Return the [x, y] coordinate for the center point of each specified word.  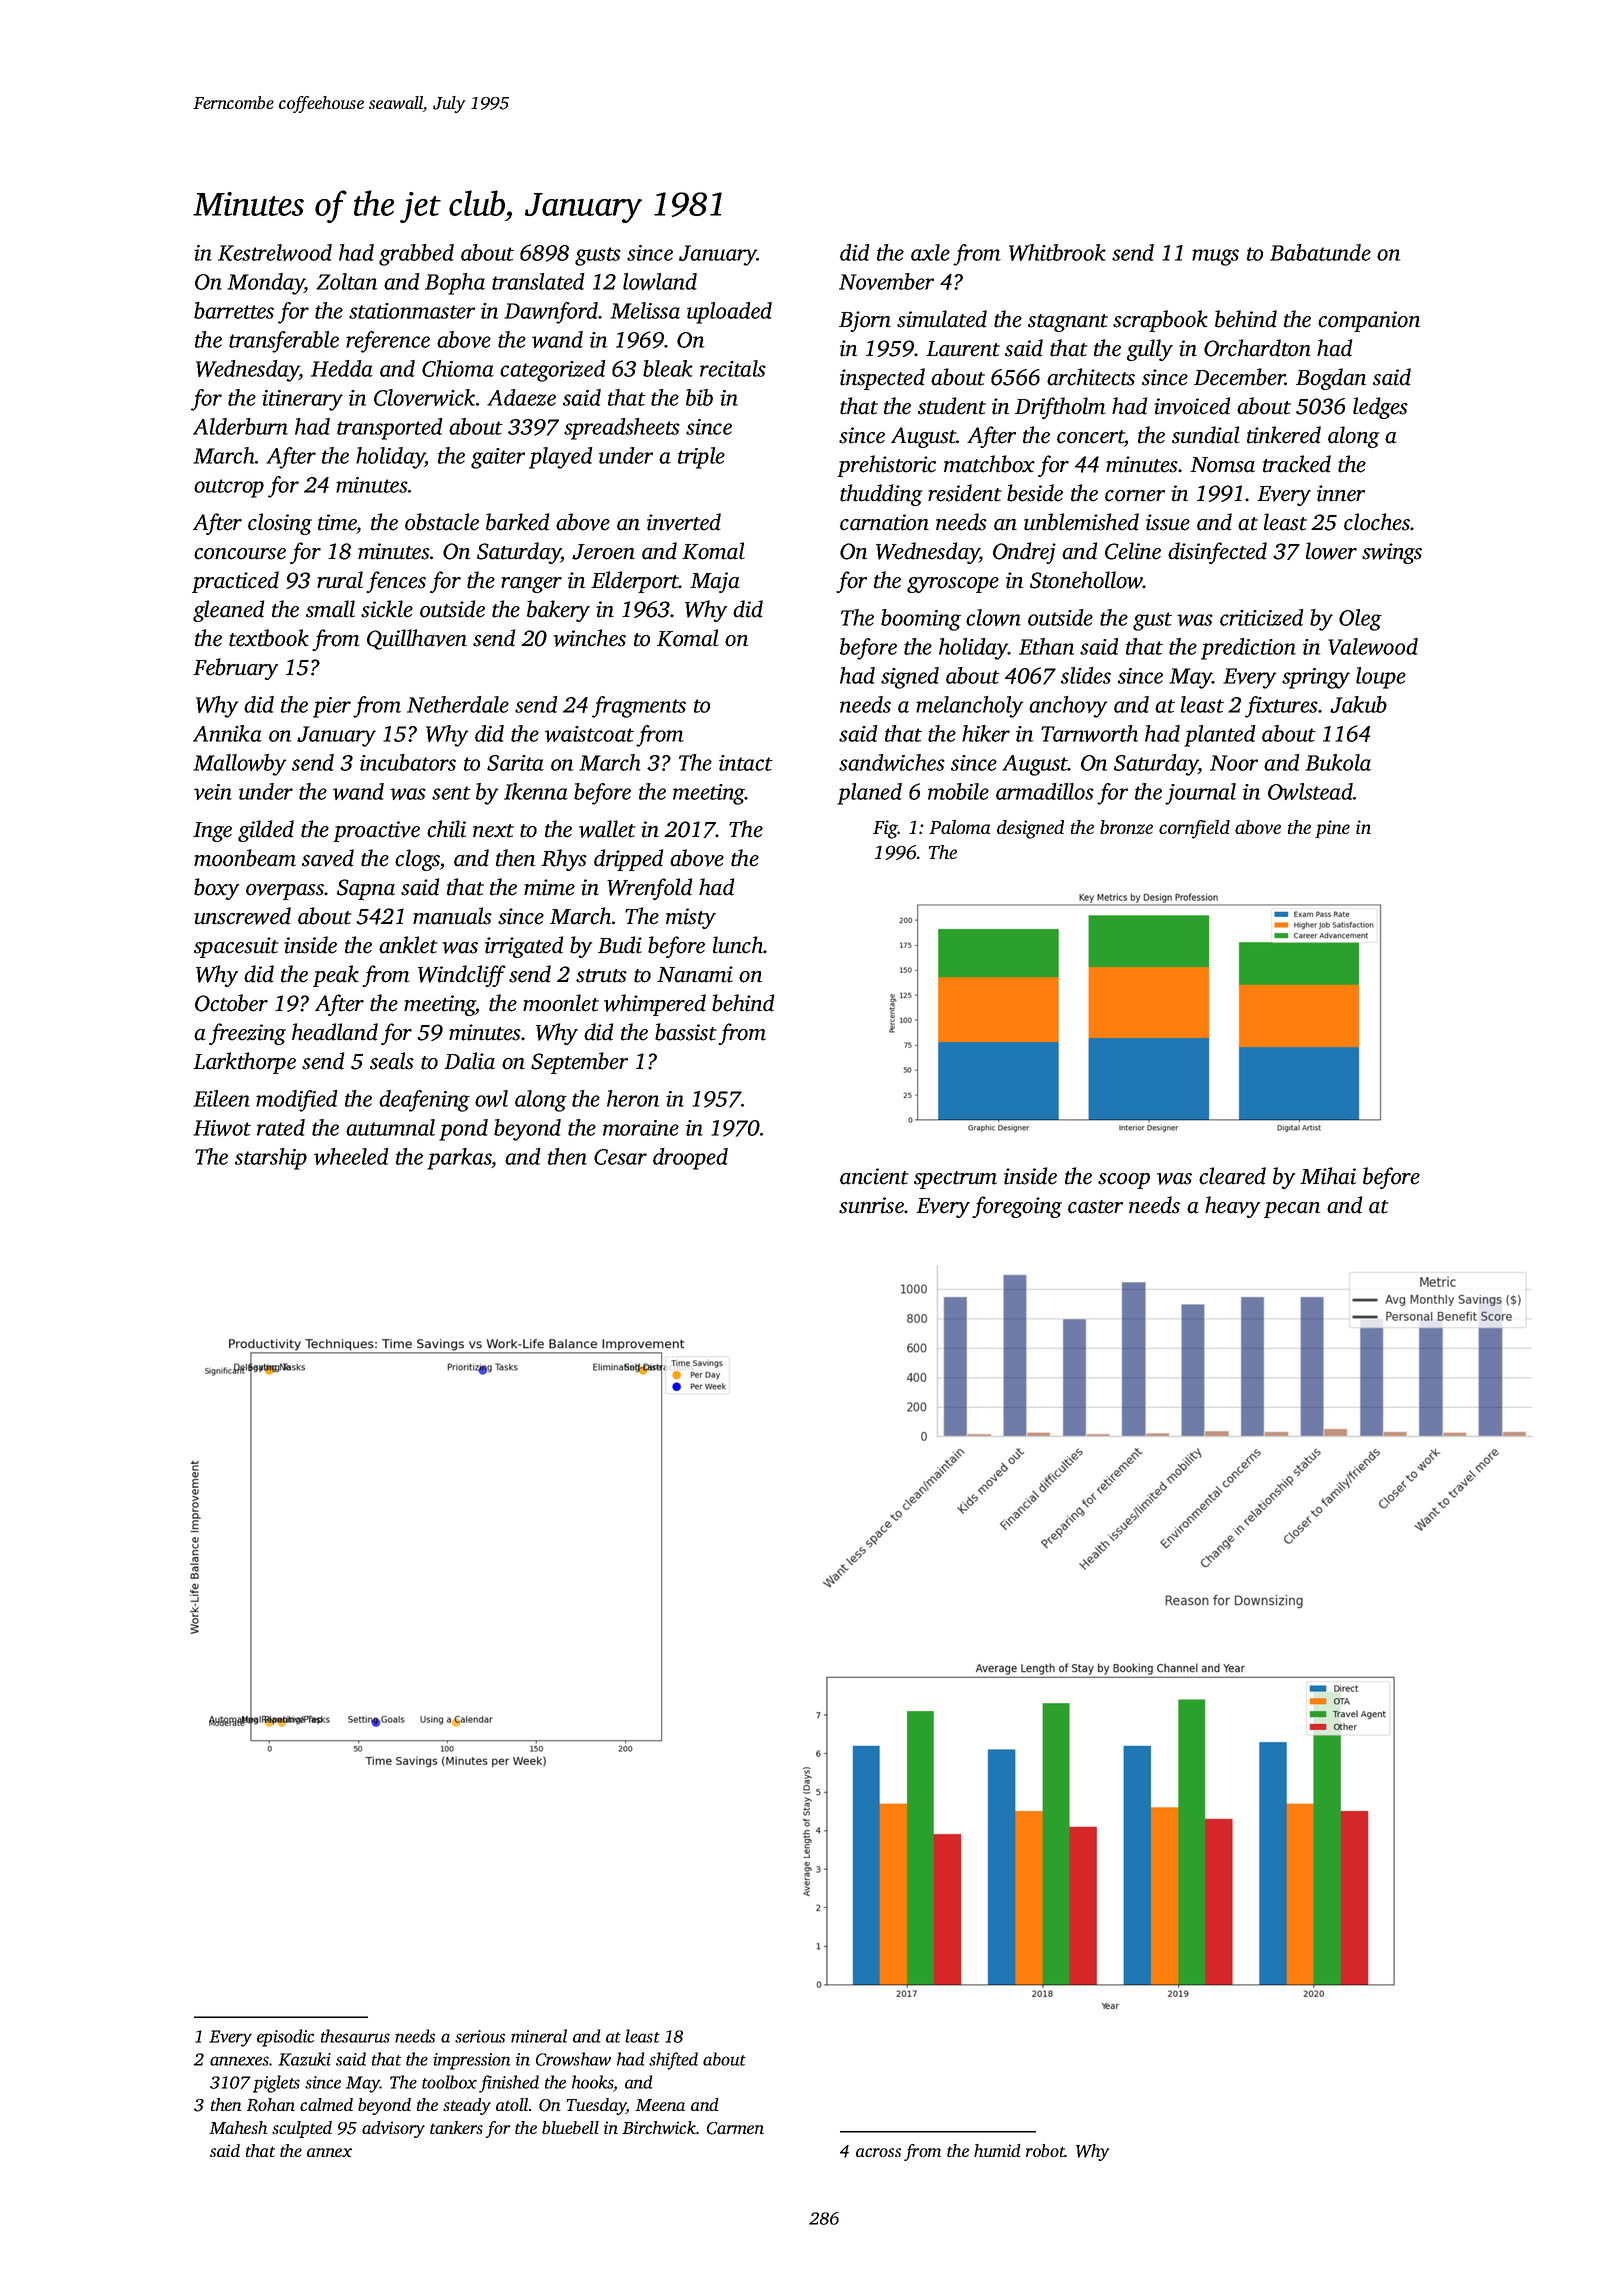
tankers [456, 2127]
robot [1045, 2150]
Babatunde [1320, 252]
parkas [459, 1159]
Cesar [620, 1157]
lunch [738, 945]
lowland [660, 281]
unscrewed [242, 916]
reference [388, 342]
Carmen [735, 2128]
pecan [1292, 1210]
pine [1332, 829]
